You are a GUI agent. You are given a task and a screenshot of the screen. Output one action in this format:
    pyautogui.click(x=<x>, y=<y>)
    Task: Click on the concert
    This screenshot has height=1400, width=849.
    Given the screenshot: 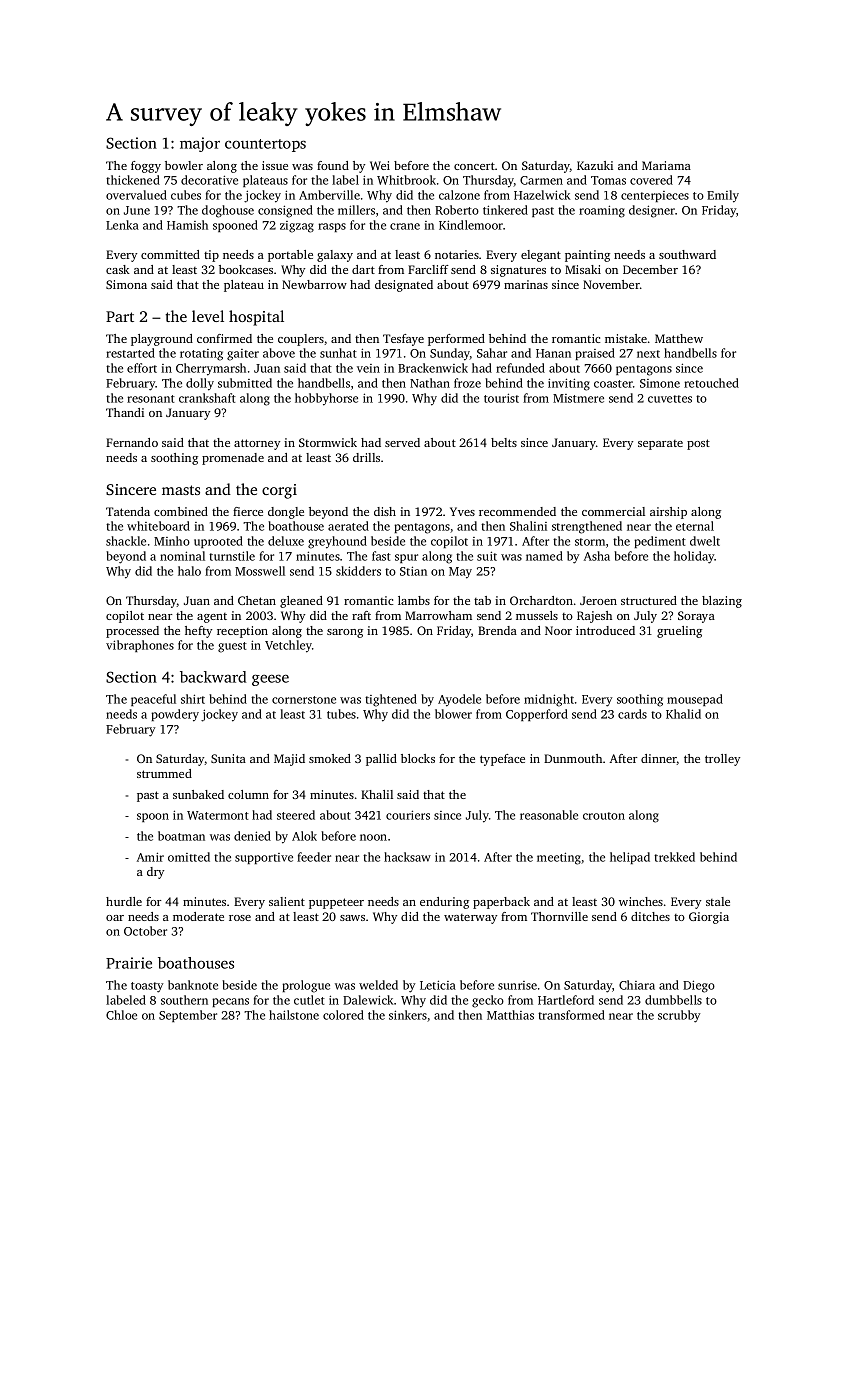 What is the action you would take?
    pyautogui.click(x=474, y=166)
